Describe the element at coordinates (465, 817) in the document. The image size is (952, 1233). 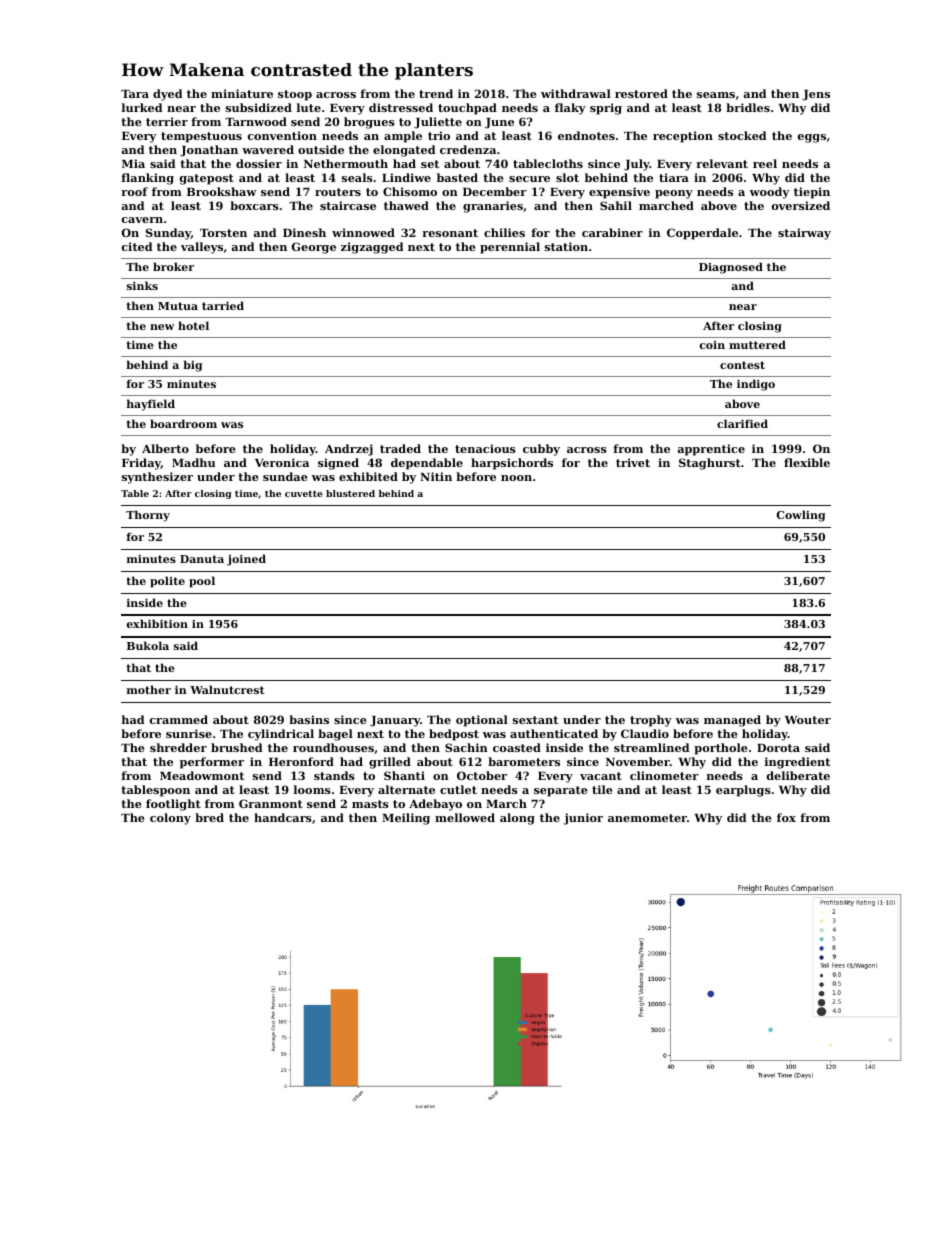
I see `mellowed` at that location.
